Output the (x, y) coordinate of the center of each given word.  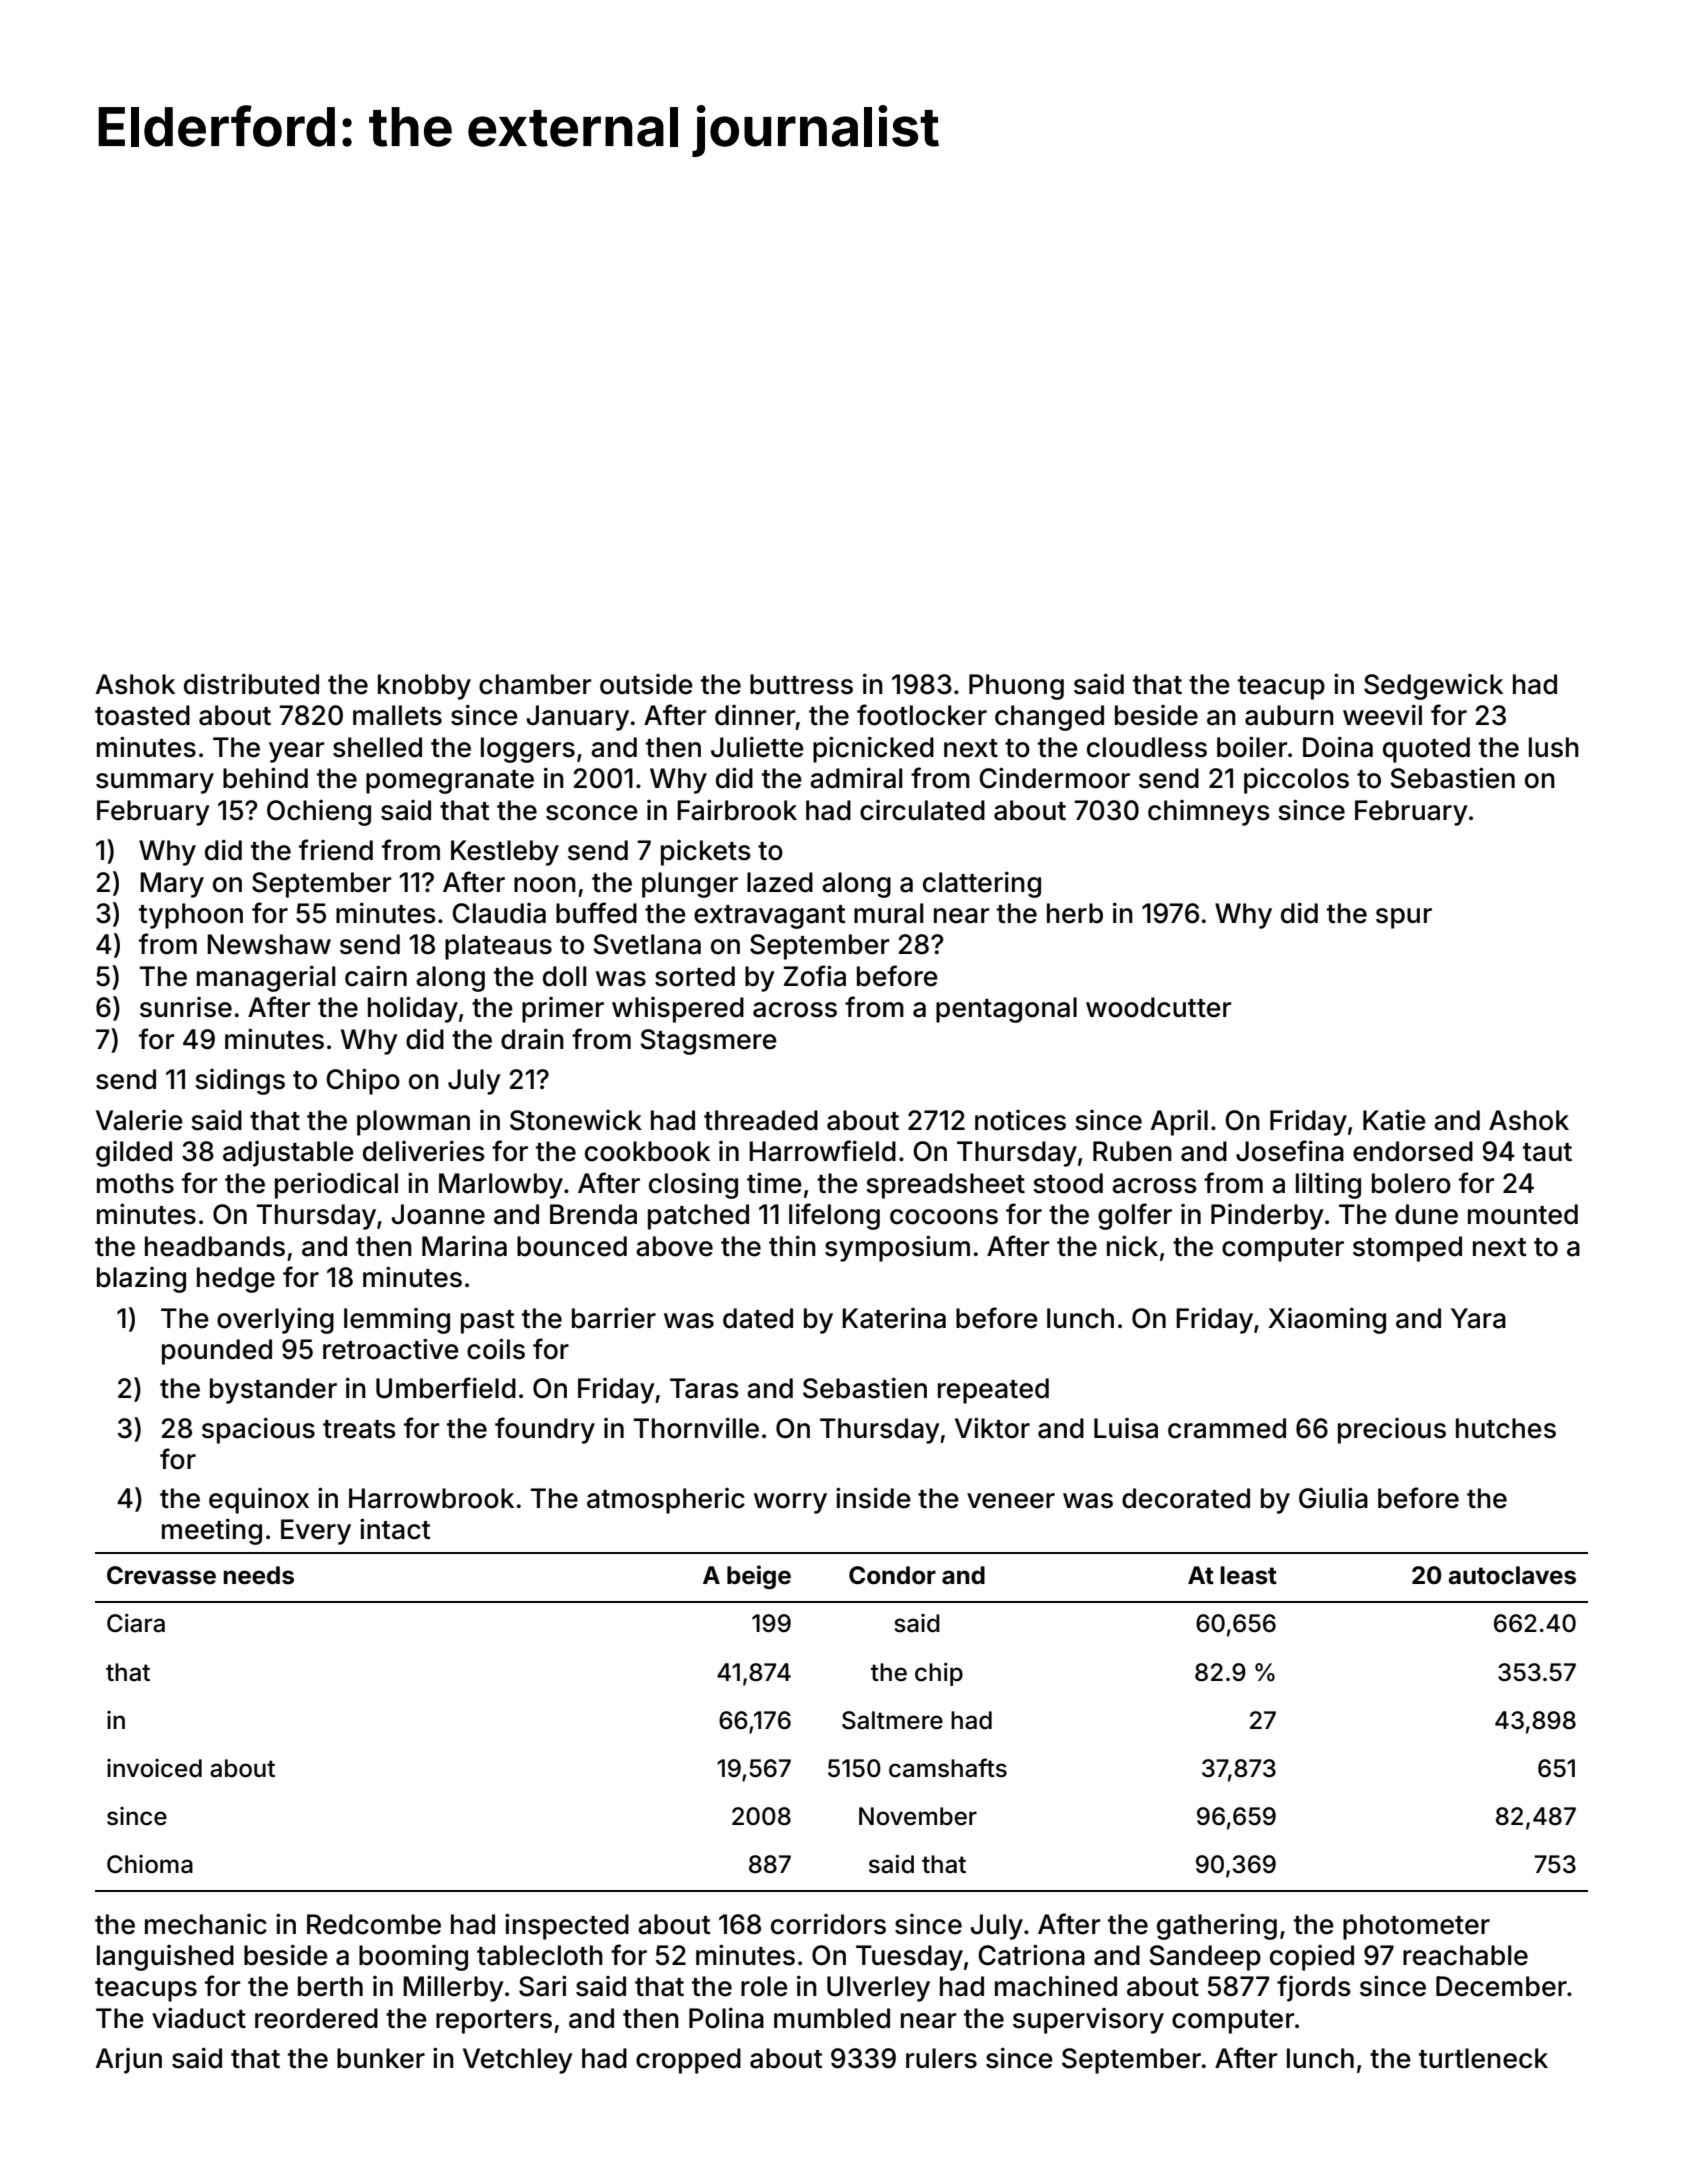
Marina (464, 1246)
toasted (142, 715)
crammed (1227, 1428)
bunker (381, 2058)
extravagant (770, 917)
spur (1404, 918)
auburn (1289, 715)
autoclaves (1512, 1575)
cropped (688, 2061)
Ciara (136, 1623)
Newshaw (269, 944)
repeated (993, 1391)
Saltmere (892, 1720)
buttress (801, 684)
